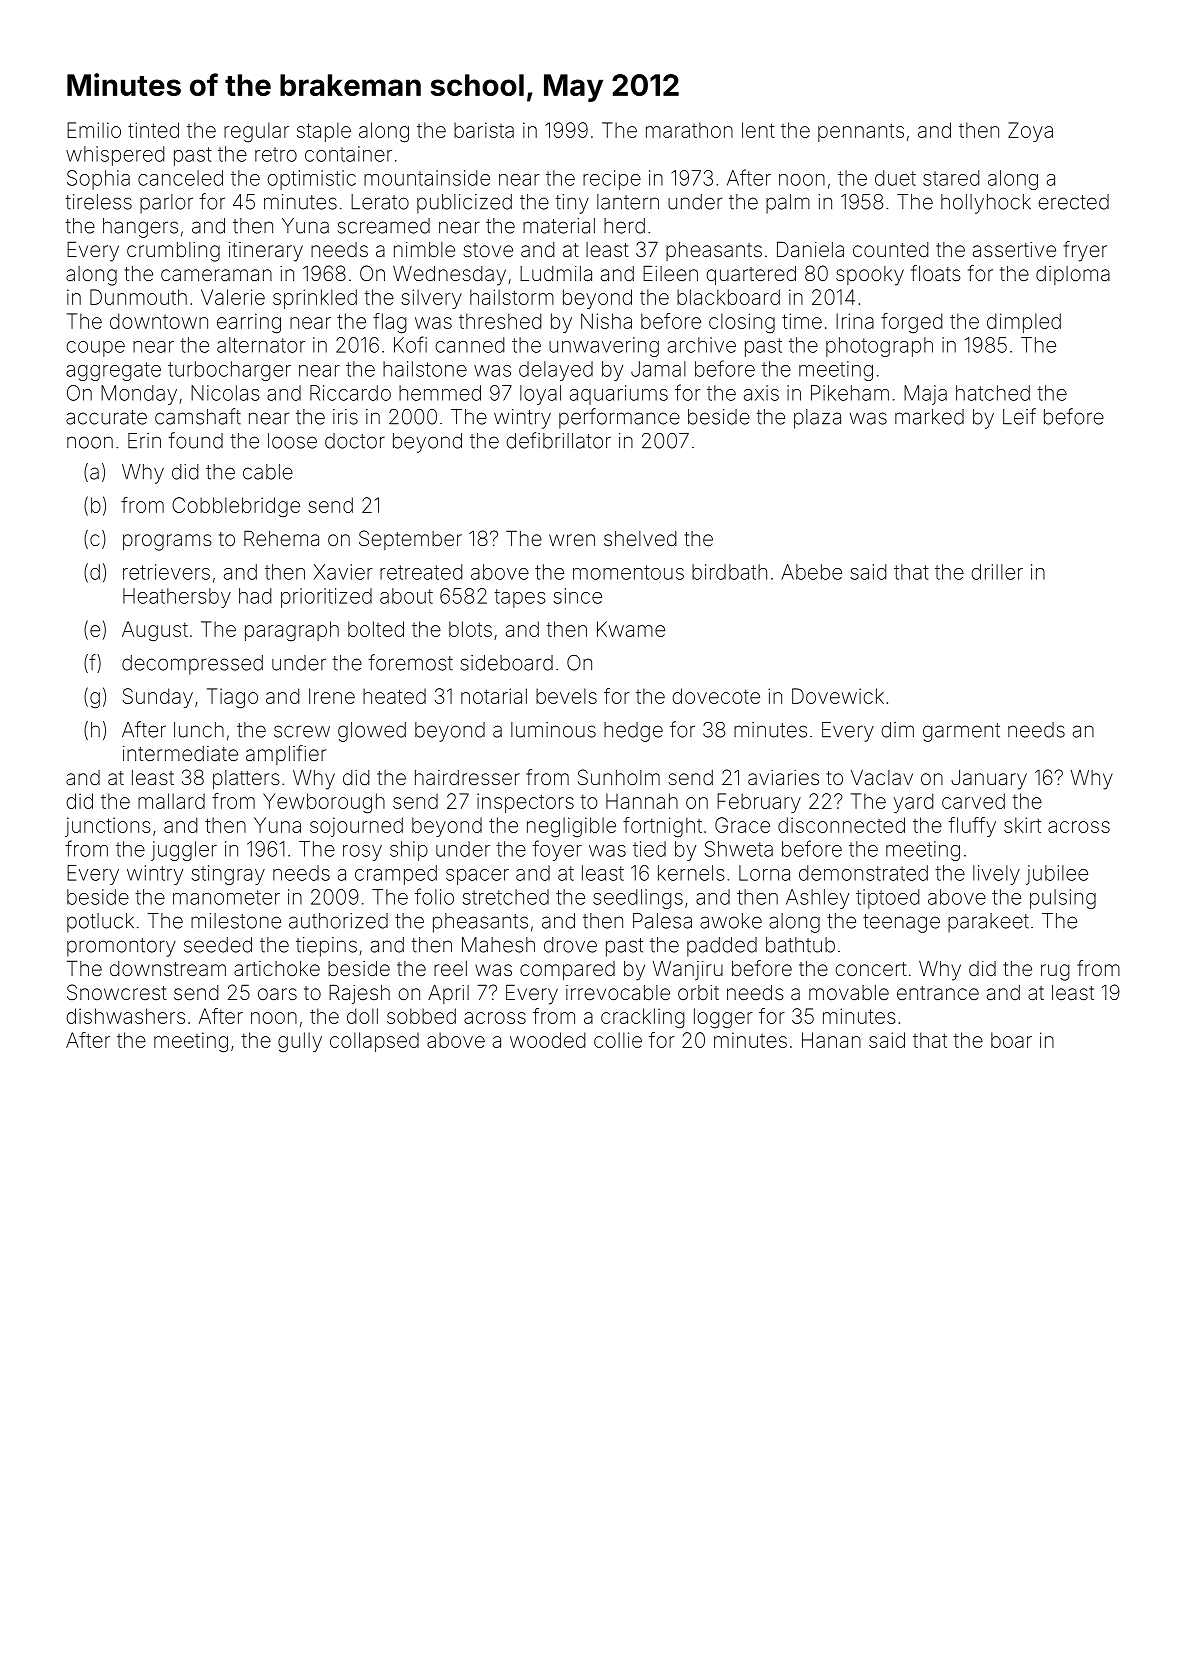  Describe the element at coordinates (997, 572) in the page. I see `driller` at that location.
